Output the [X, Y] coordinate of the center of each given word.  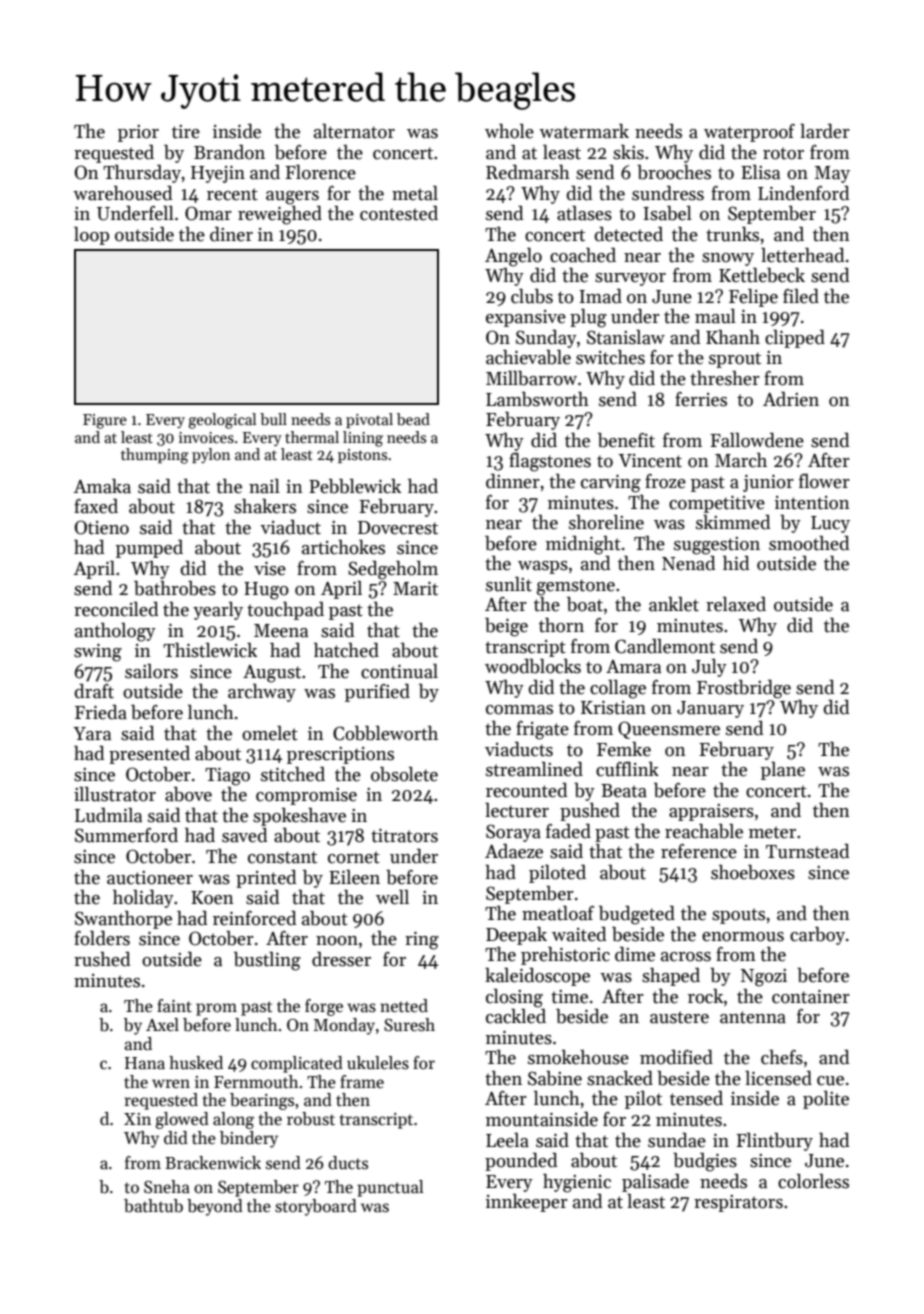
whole [509, 131]
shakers [265, 506]
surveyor [630, 279]
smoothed [809, 543]
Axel [162, 1025]
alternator [354, 131]
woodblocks [533, 666]
